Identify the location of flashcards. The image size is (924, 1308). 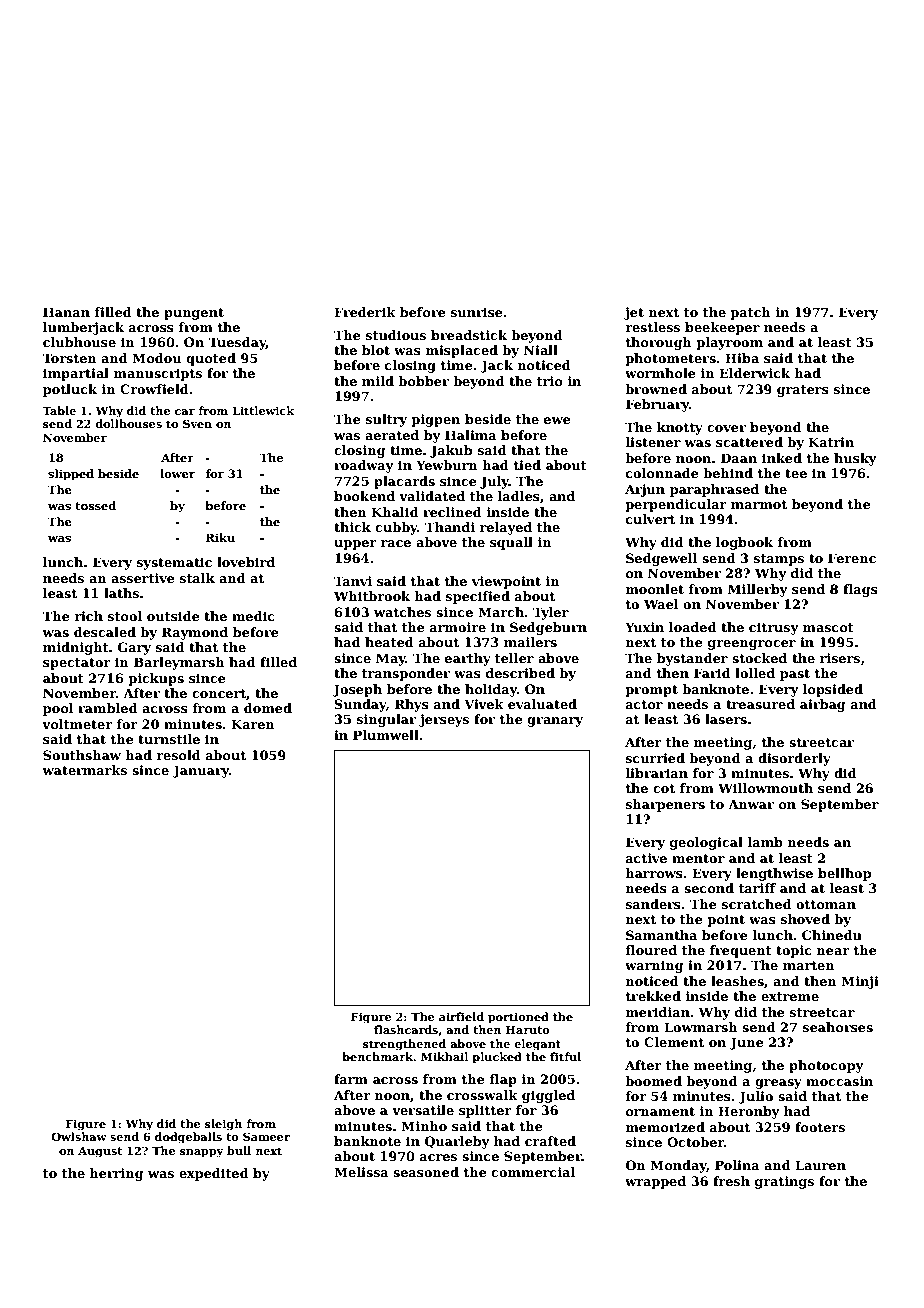
(406, 1029).
